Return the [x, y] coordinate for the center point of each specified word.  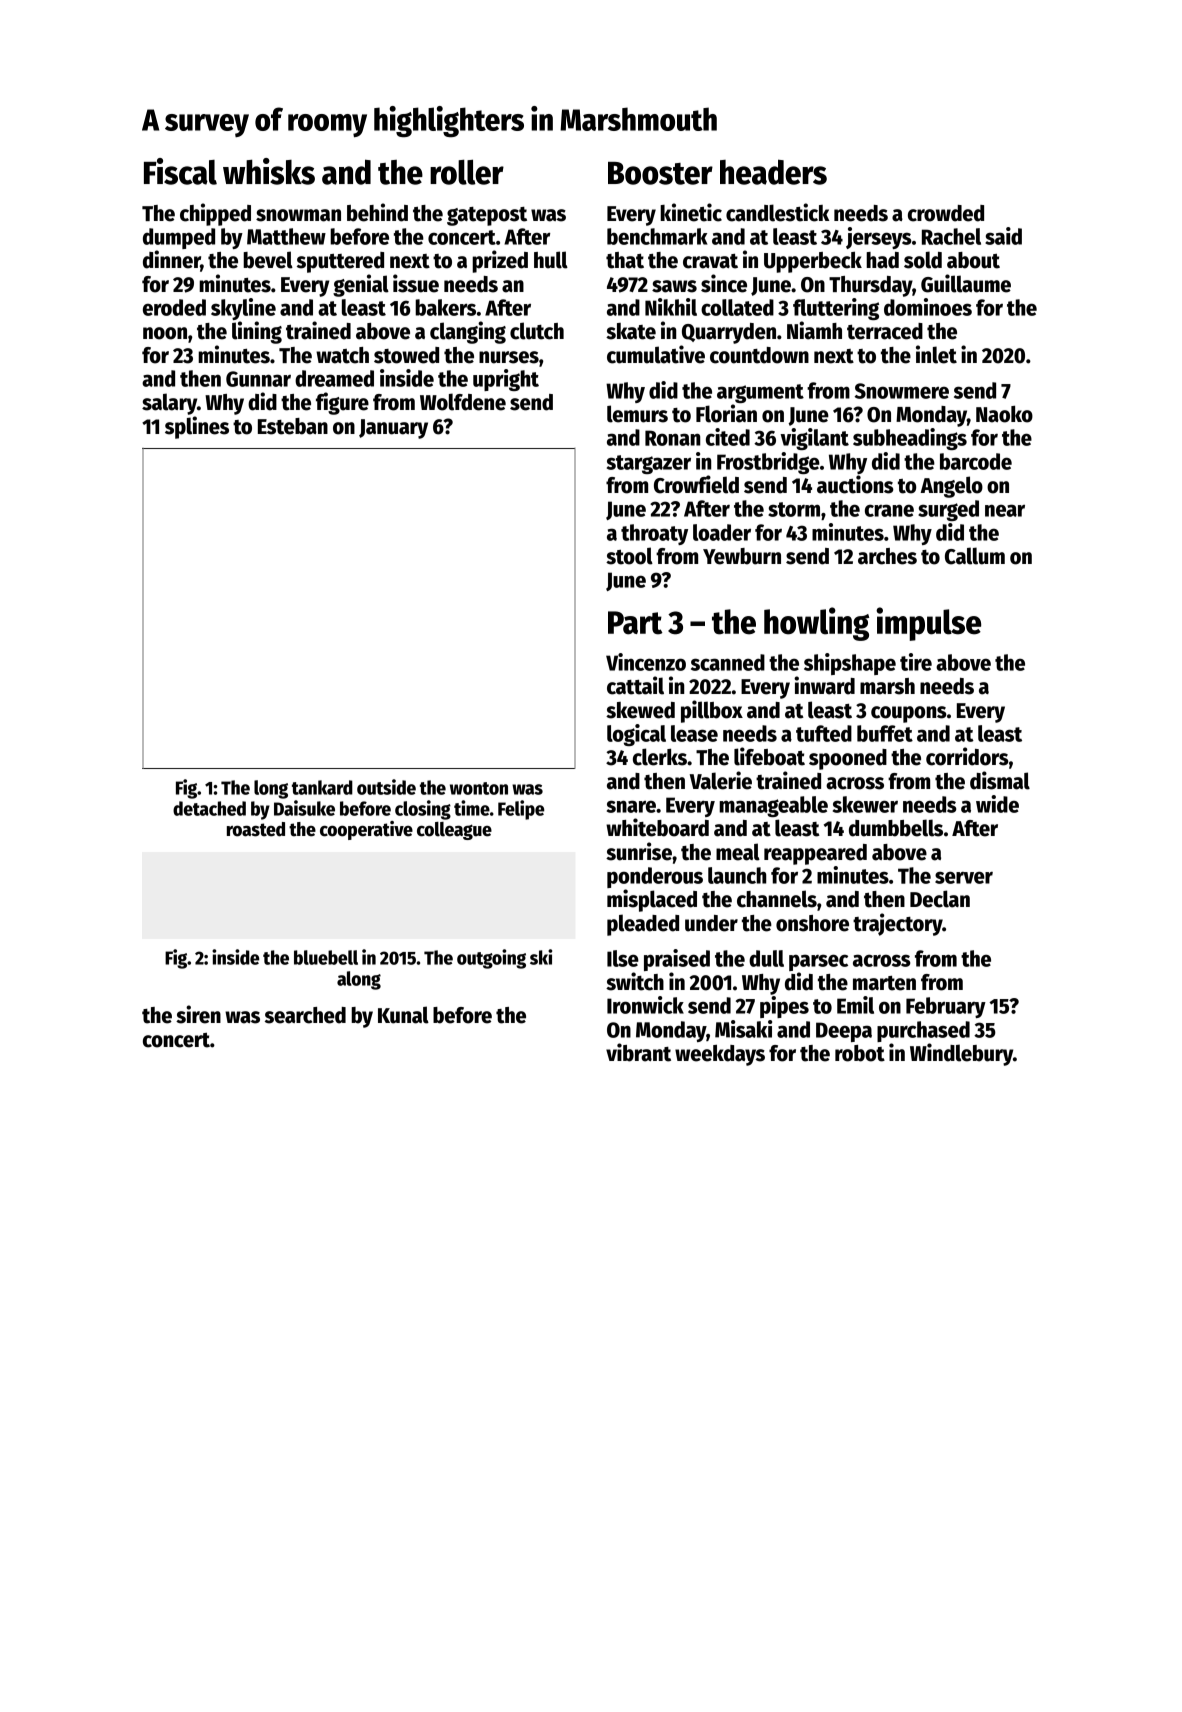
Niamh [814, 330]
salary [169, 404]
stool [629, 556]
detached [209, 808]
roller [467, 172]
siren [198, 1014]
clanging [468, 332]
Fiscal [180, 171]
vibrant [638, 1052]
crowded [946, 213]
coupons [909, 714]
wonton [479, 788]
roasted [256, 829]
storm [794, 509]
